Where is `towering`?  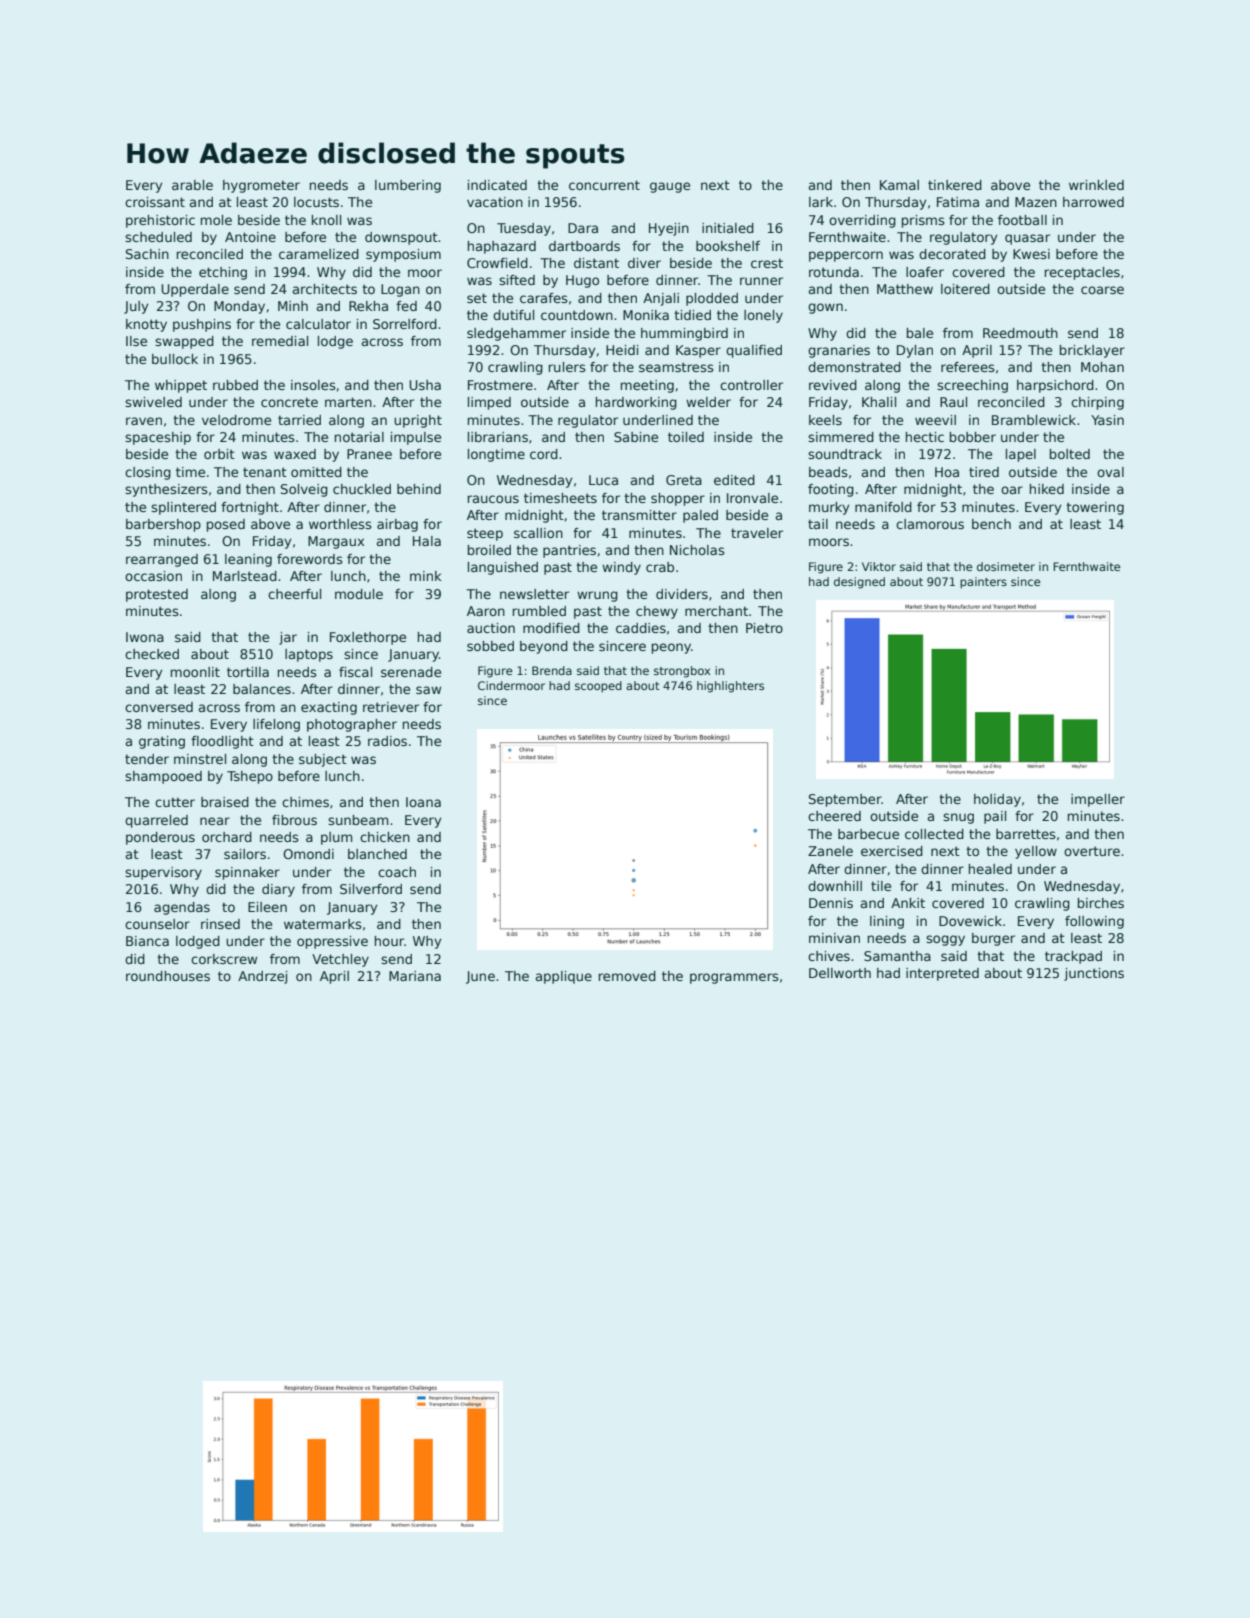 towering is located at coordinates (1095, 508).
